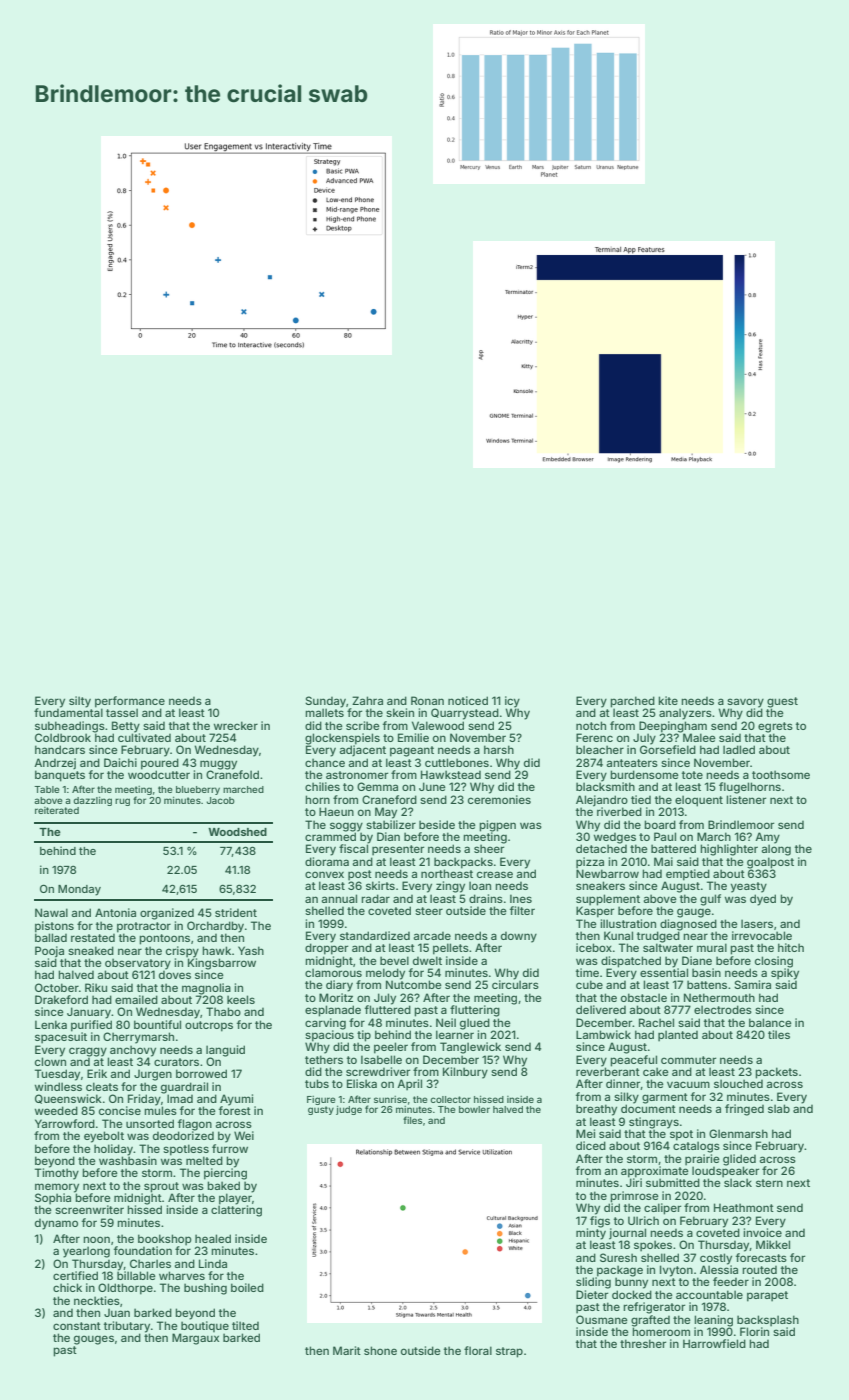  I want to click on diary, so click(339, 986).
